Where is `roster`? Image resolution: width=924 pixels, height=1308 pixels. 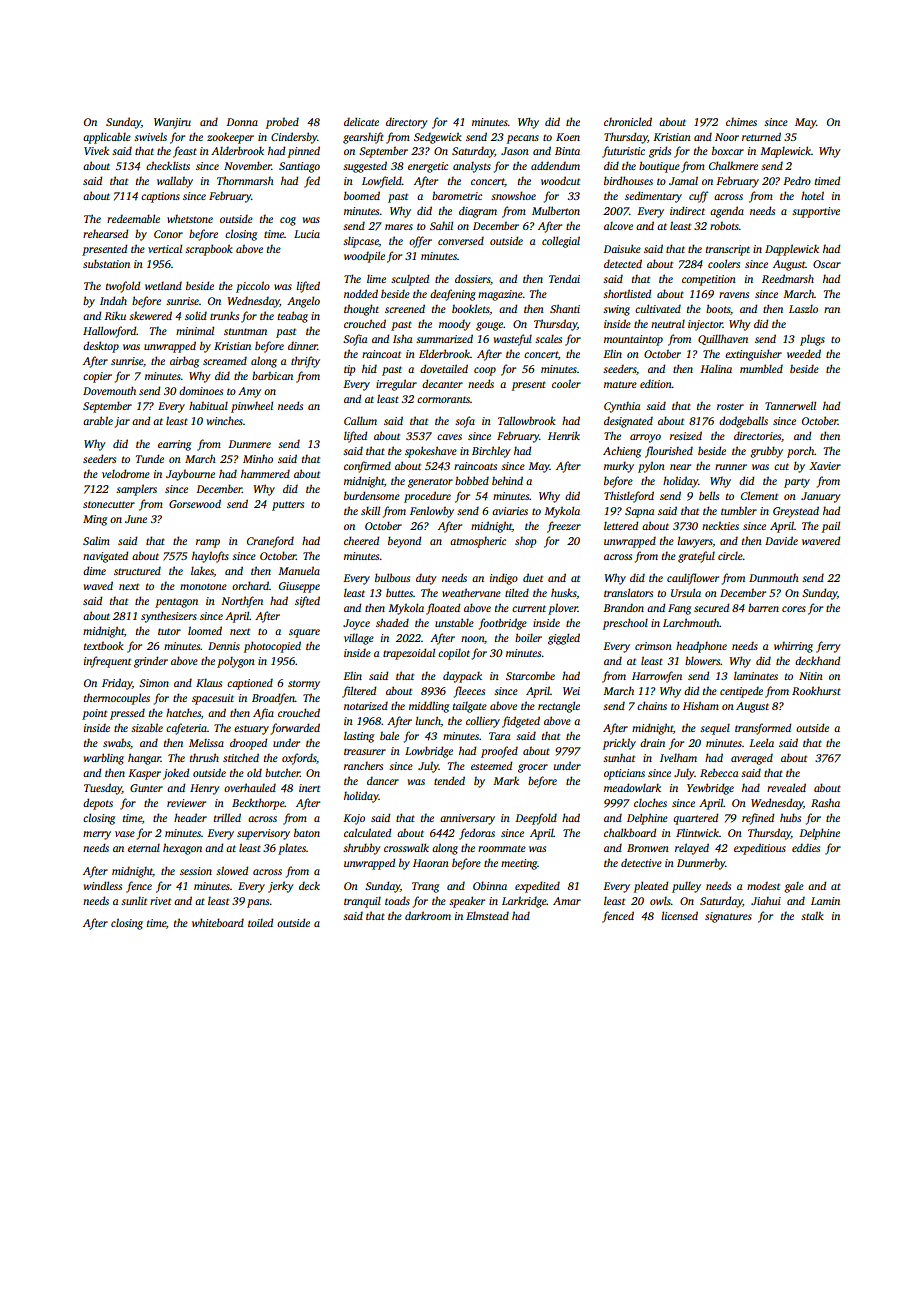 roster is located at coordinates (730, 406).
